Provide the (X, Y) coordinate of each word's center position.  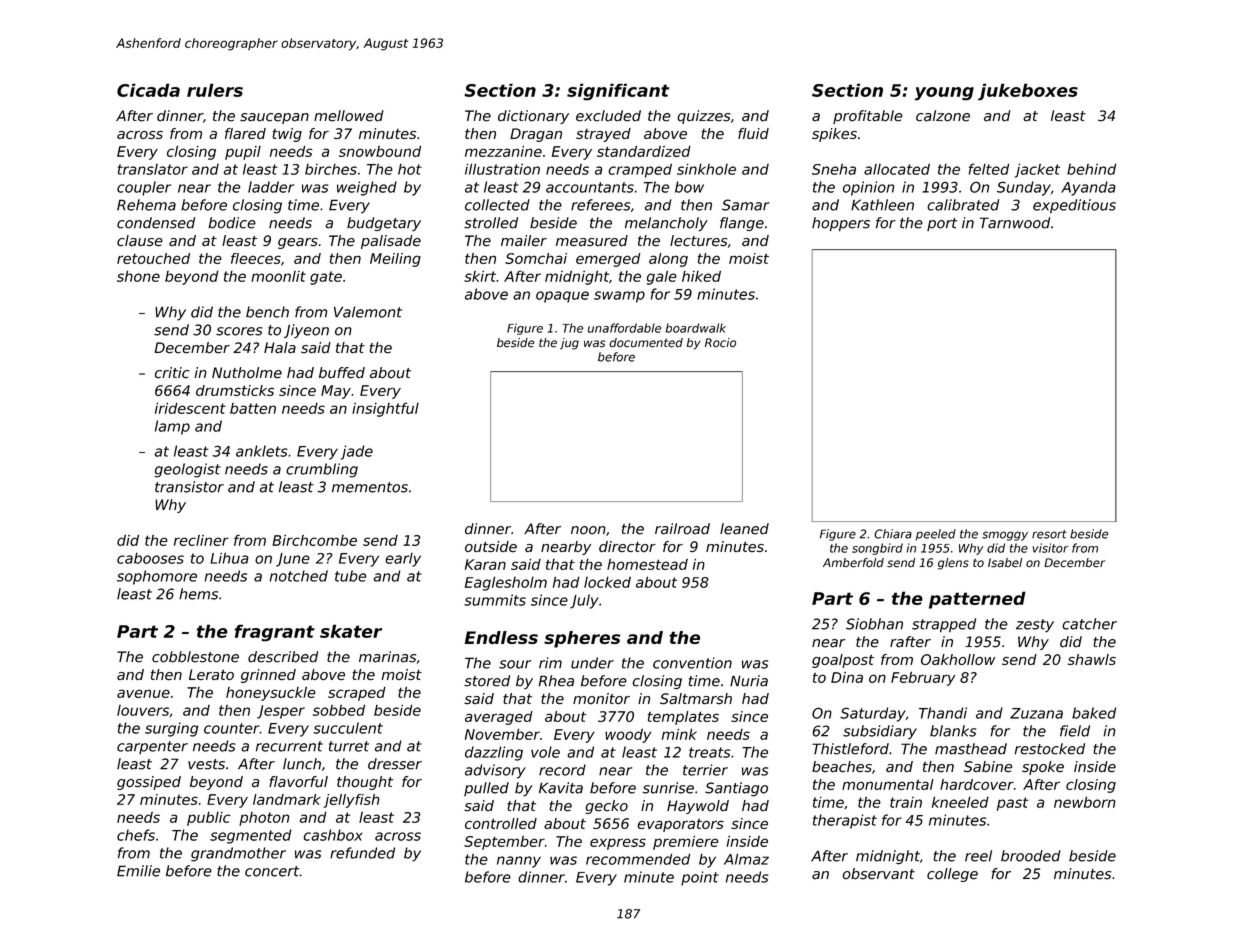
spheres (582, 639)
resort (1049, 534)
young (944, 93)
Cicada (148, 90)
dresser (395, 764)
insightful (385, 409)
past (1012, 804)
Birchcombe (314, 540)
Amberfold (853, 563)
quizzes (704, 117)
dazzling (494, 753)
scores (239, 331)
